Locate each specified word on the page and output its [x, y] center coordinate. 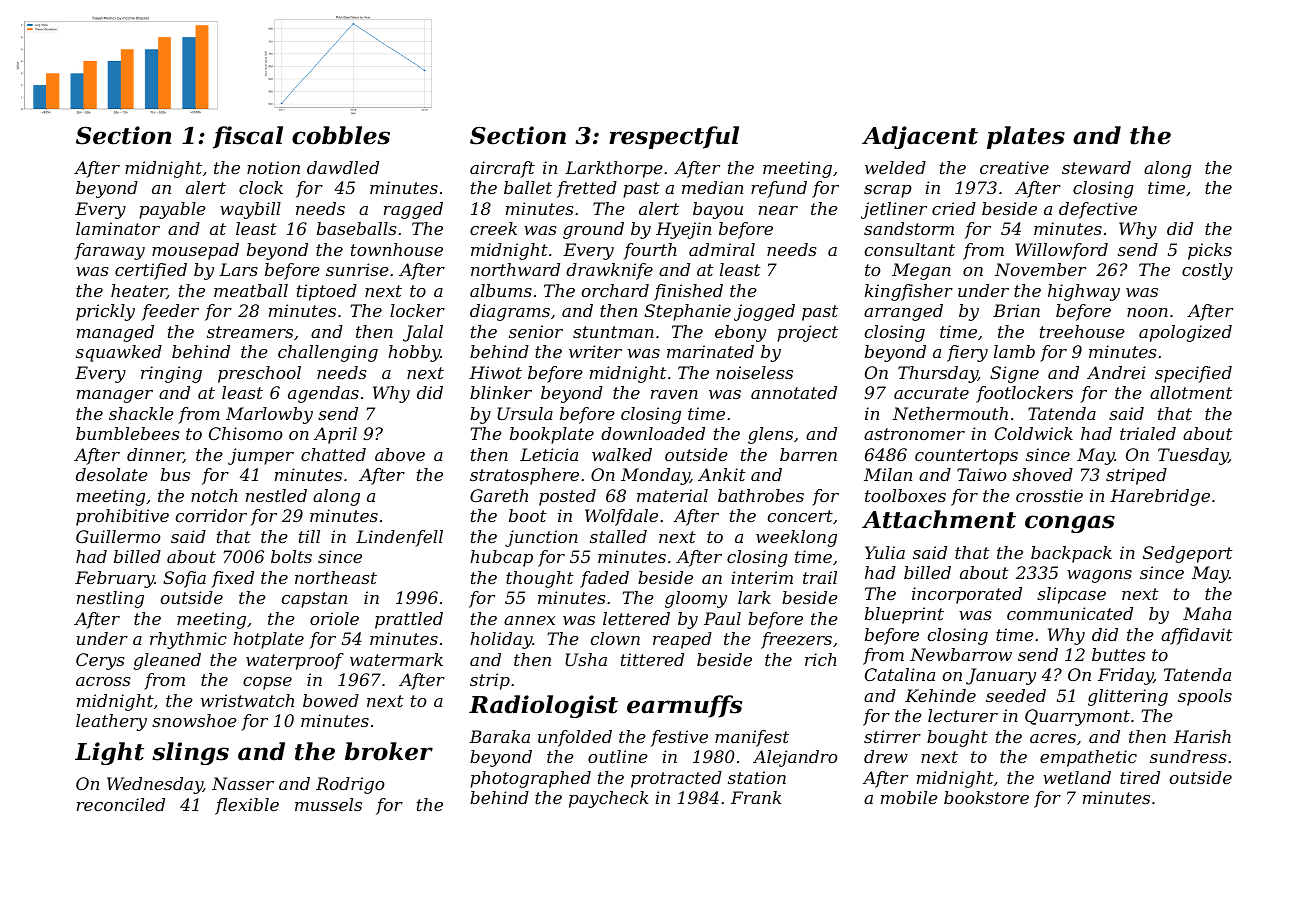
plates [1026, 137]
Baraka [499, 736]
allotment [1191, 392]
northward [515, 269]
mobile [909, 797]
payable [172, 210]
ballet [528, 187]
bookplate [552, 435]
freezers [796, 640]
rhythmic [188, 640]
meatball [251, 290]
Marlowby [269, 415]
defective [1098, 210]
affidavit [1197, 636]
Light [109, 753]
